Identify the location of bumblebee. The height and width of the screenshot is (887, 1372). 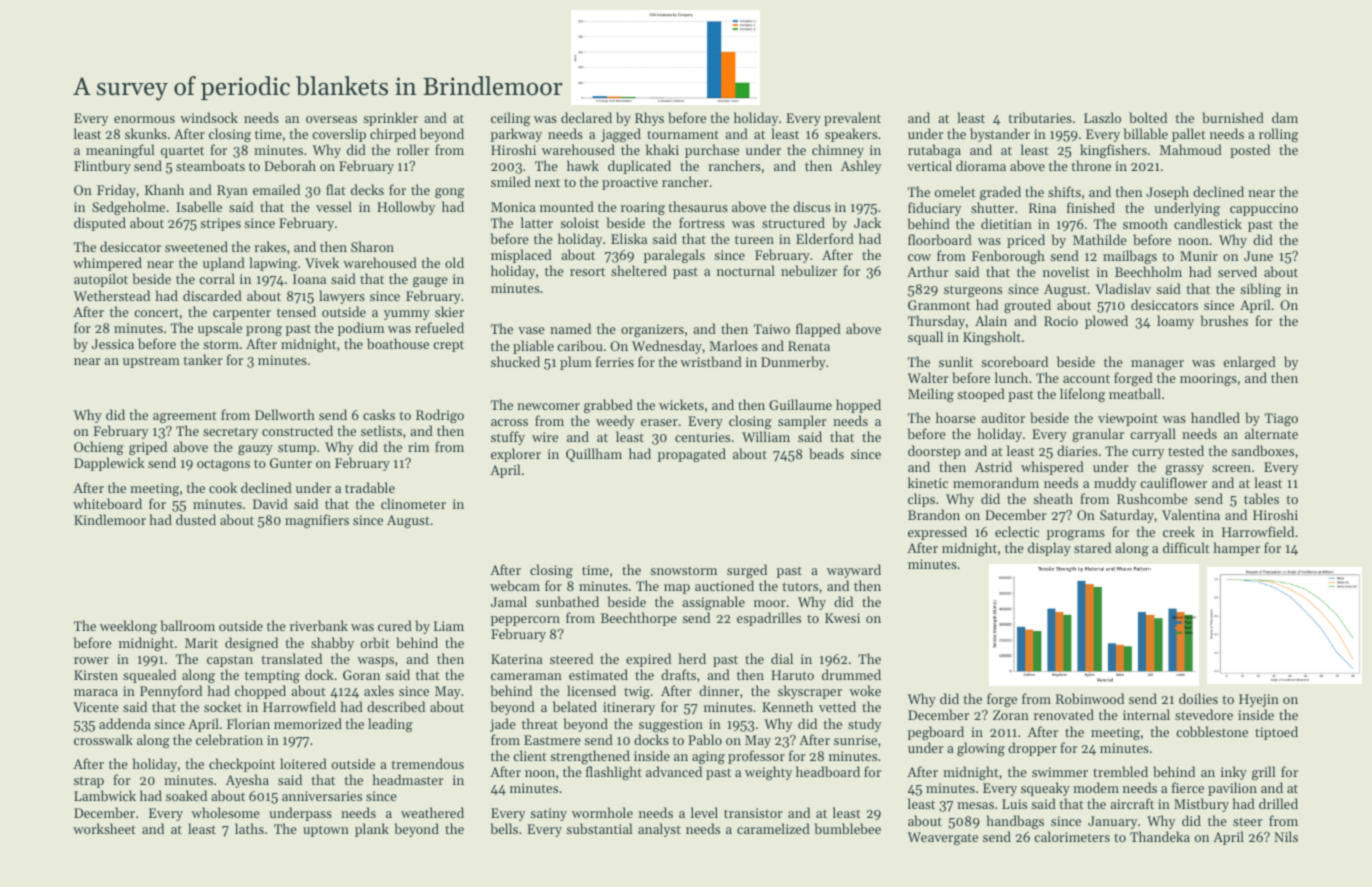
(848, 828).
